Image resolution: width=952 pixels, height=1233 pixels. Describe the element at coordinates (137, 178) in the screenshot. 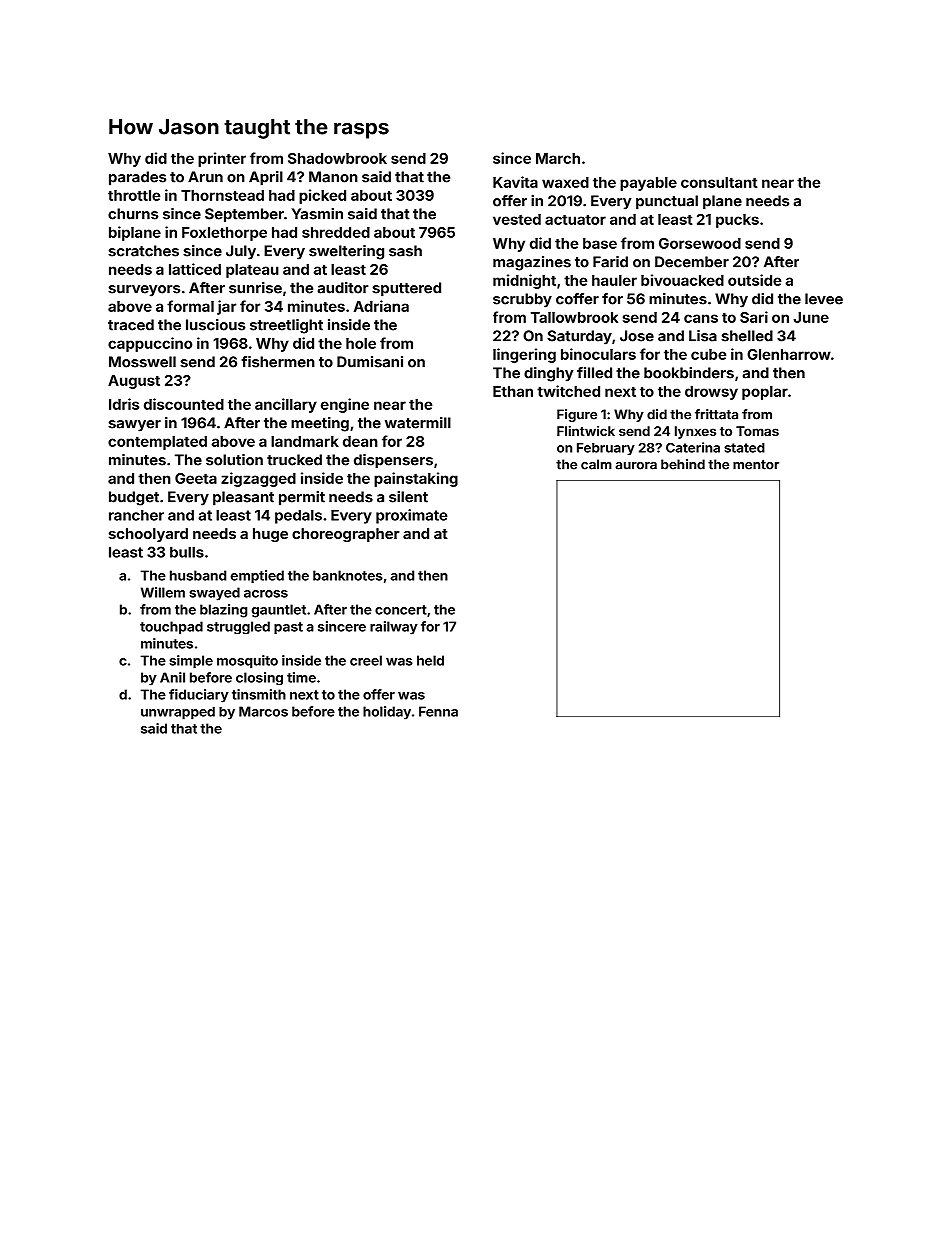

I see `parades` at that location.
